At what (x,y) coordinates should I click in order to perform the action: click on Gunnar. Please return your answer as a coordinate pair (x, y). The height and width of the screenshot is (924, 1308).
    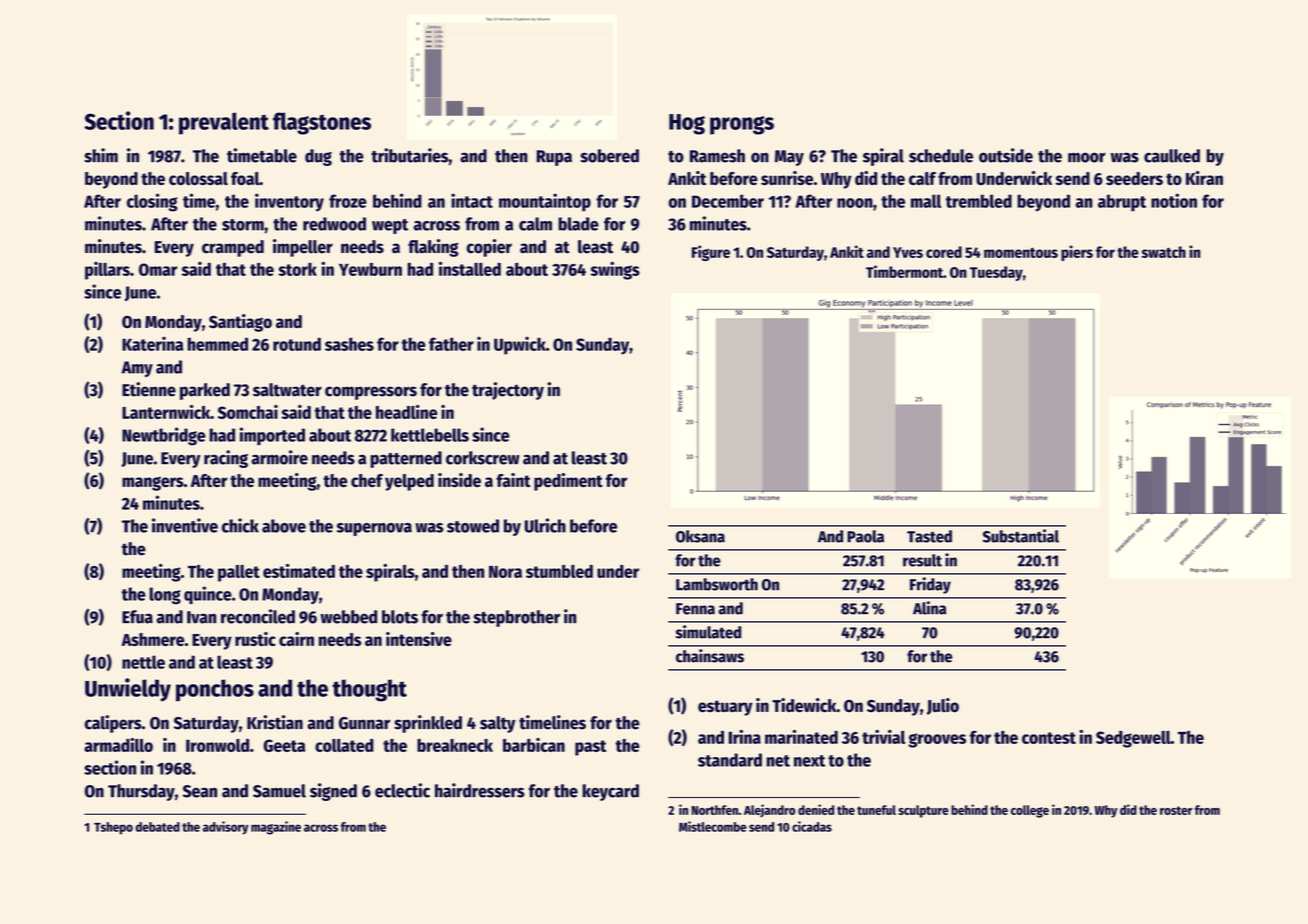
    Looking at the image, I should click on (364, 723).
